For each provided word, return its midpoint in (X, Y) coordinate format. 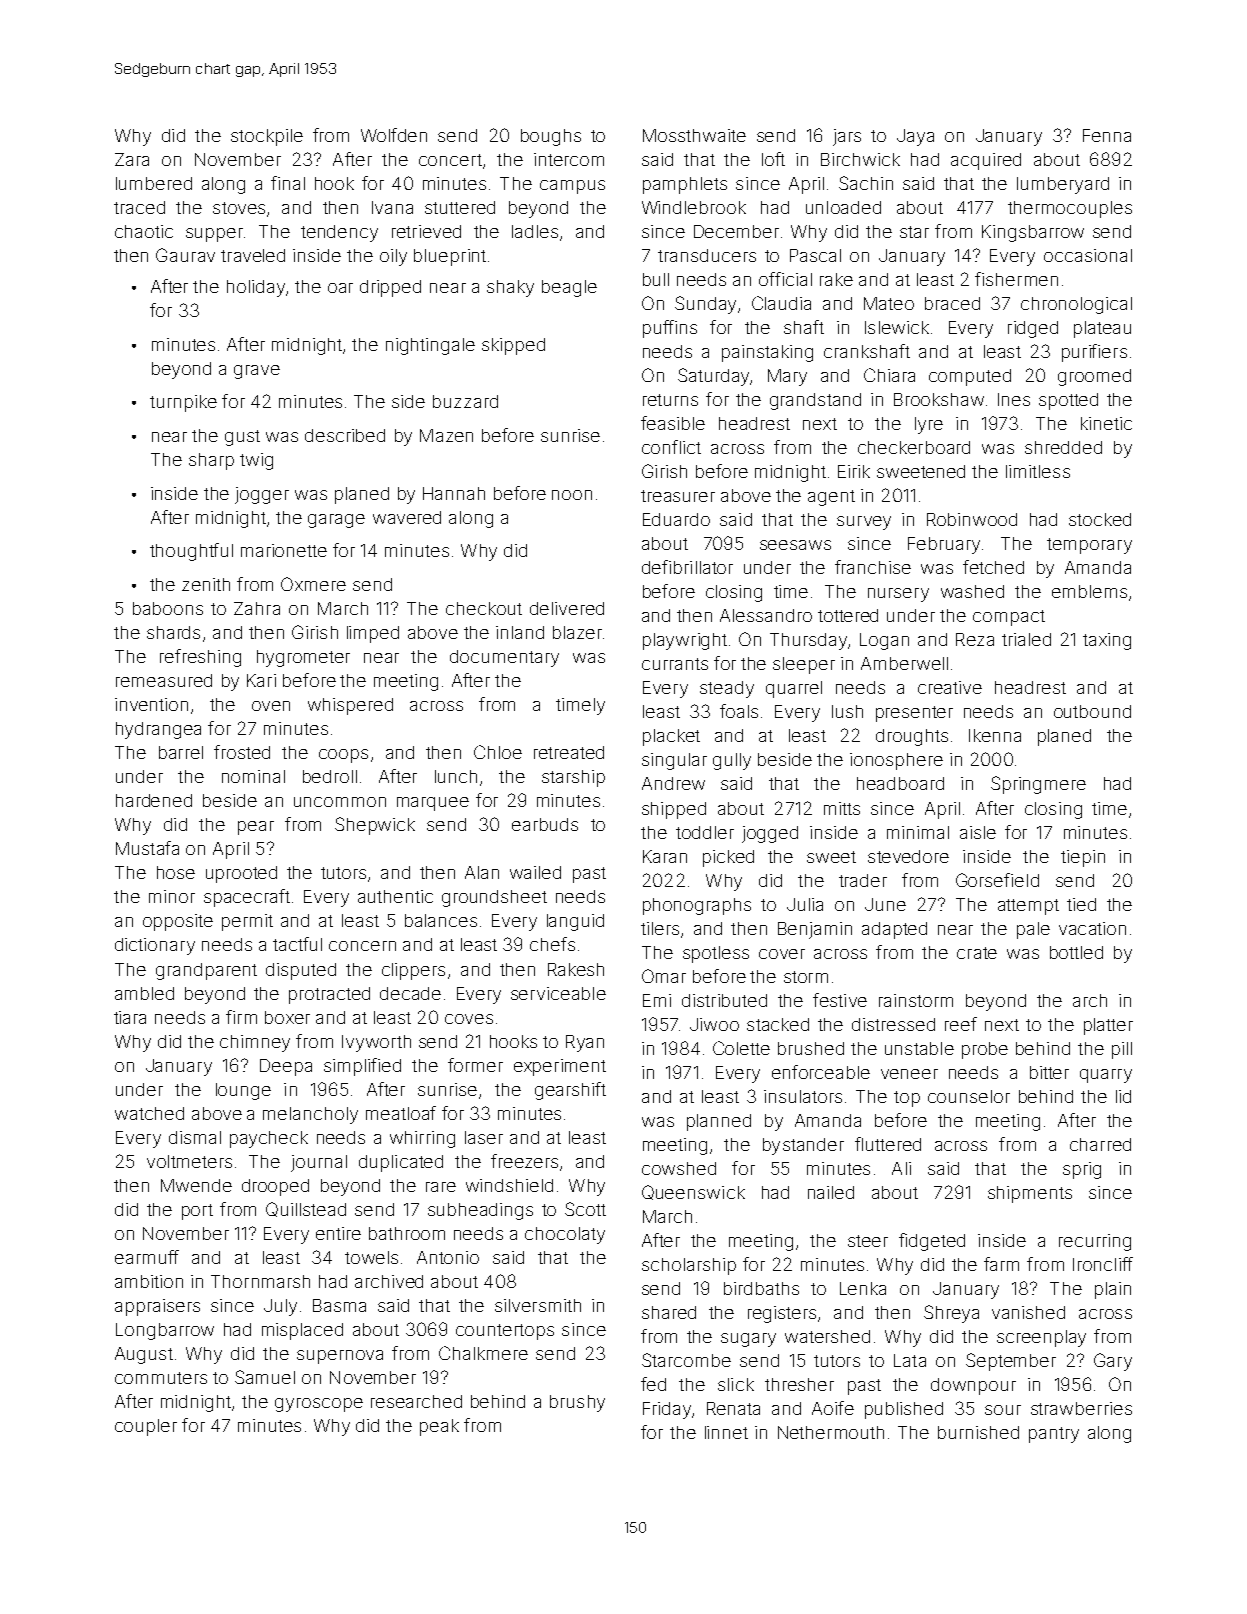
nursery (898, 595)
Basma (339, 1305)
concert (450, 160)
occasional (1088, 255)
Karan (665, 856)
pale (1033, 930)
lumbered (154, 183)
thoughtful (191, 552)
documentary (504, 658)
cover (782, 954)
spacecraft (247, 898)
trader (863, 880)
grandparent (206, 971)
